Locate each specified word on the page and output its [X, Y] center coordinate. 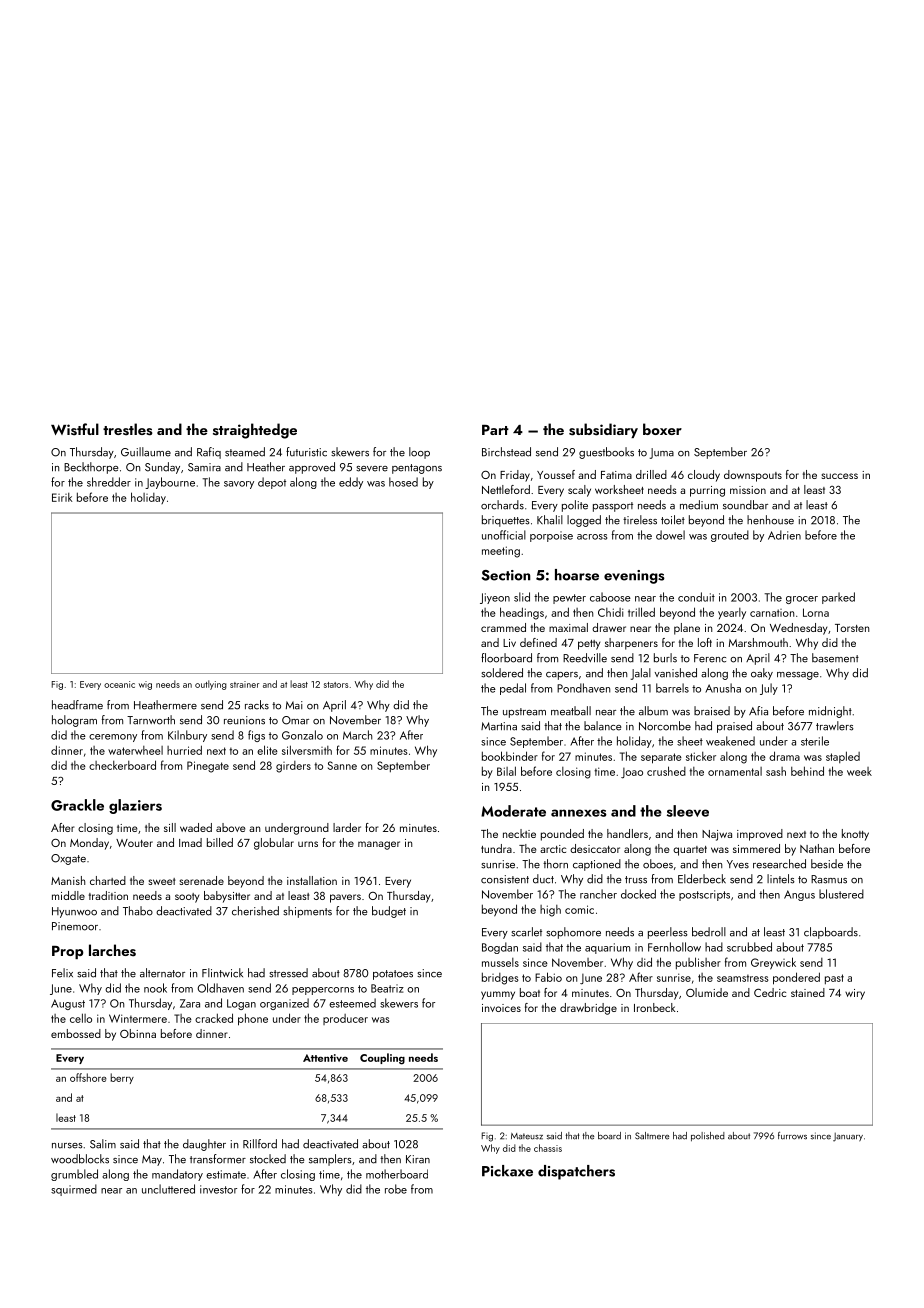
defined [538, 642]
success [840, 476]
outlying [211, 685]
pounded [562, 835]
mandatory [177, 1175]
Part [495, 430]
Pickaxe [507, 1171]
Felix [62, 973]
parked [838, 598]
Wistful [75, 429]
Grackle [77, 805]
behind [807, 771]
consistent [505, 879]
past [834, 979]
